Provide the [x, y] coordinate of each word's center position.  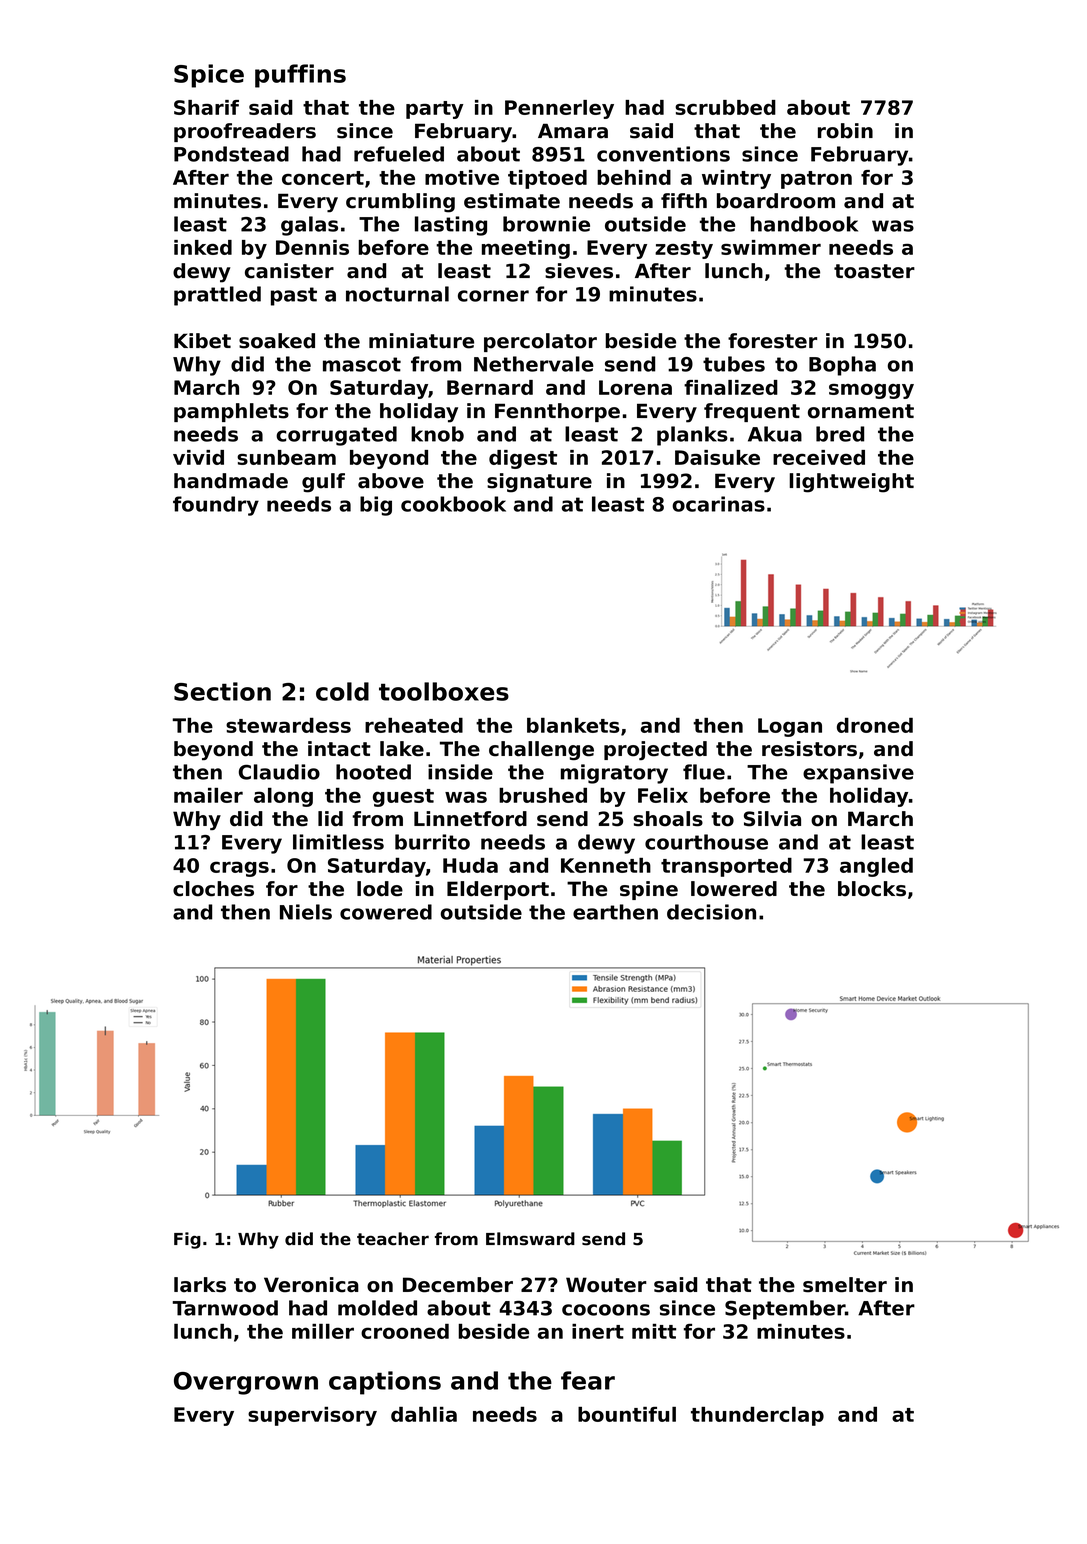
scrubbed [725, 107]
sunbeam [286, 457]
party [434, 110]
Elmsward [530, 1239]
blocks [872, 889]
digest [523, 459]
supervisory [312, 1416]
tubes [734, 364]
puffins [300, 76]
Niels [306, 912]
